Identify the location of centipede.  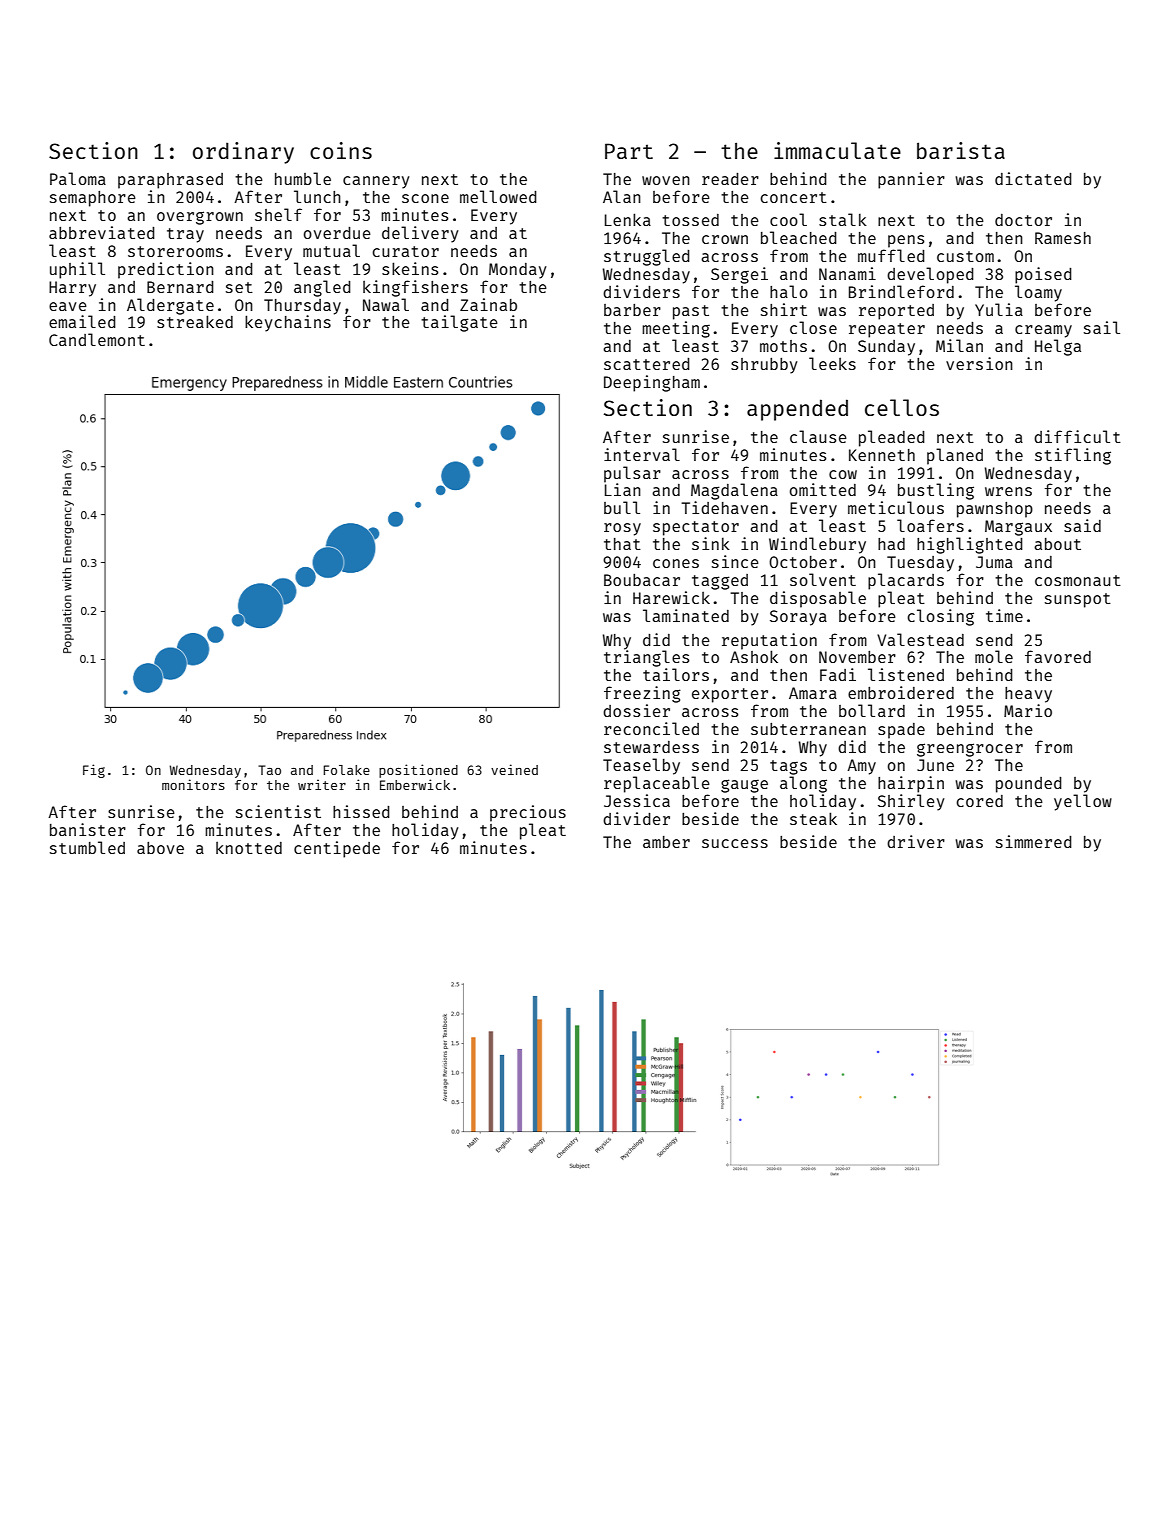
(337, 849).
